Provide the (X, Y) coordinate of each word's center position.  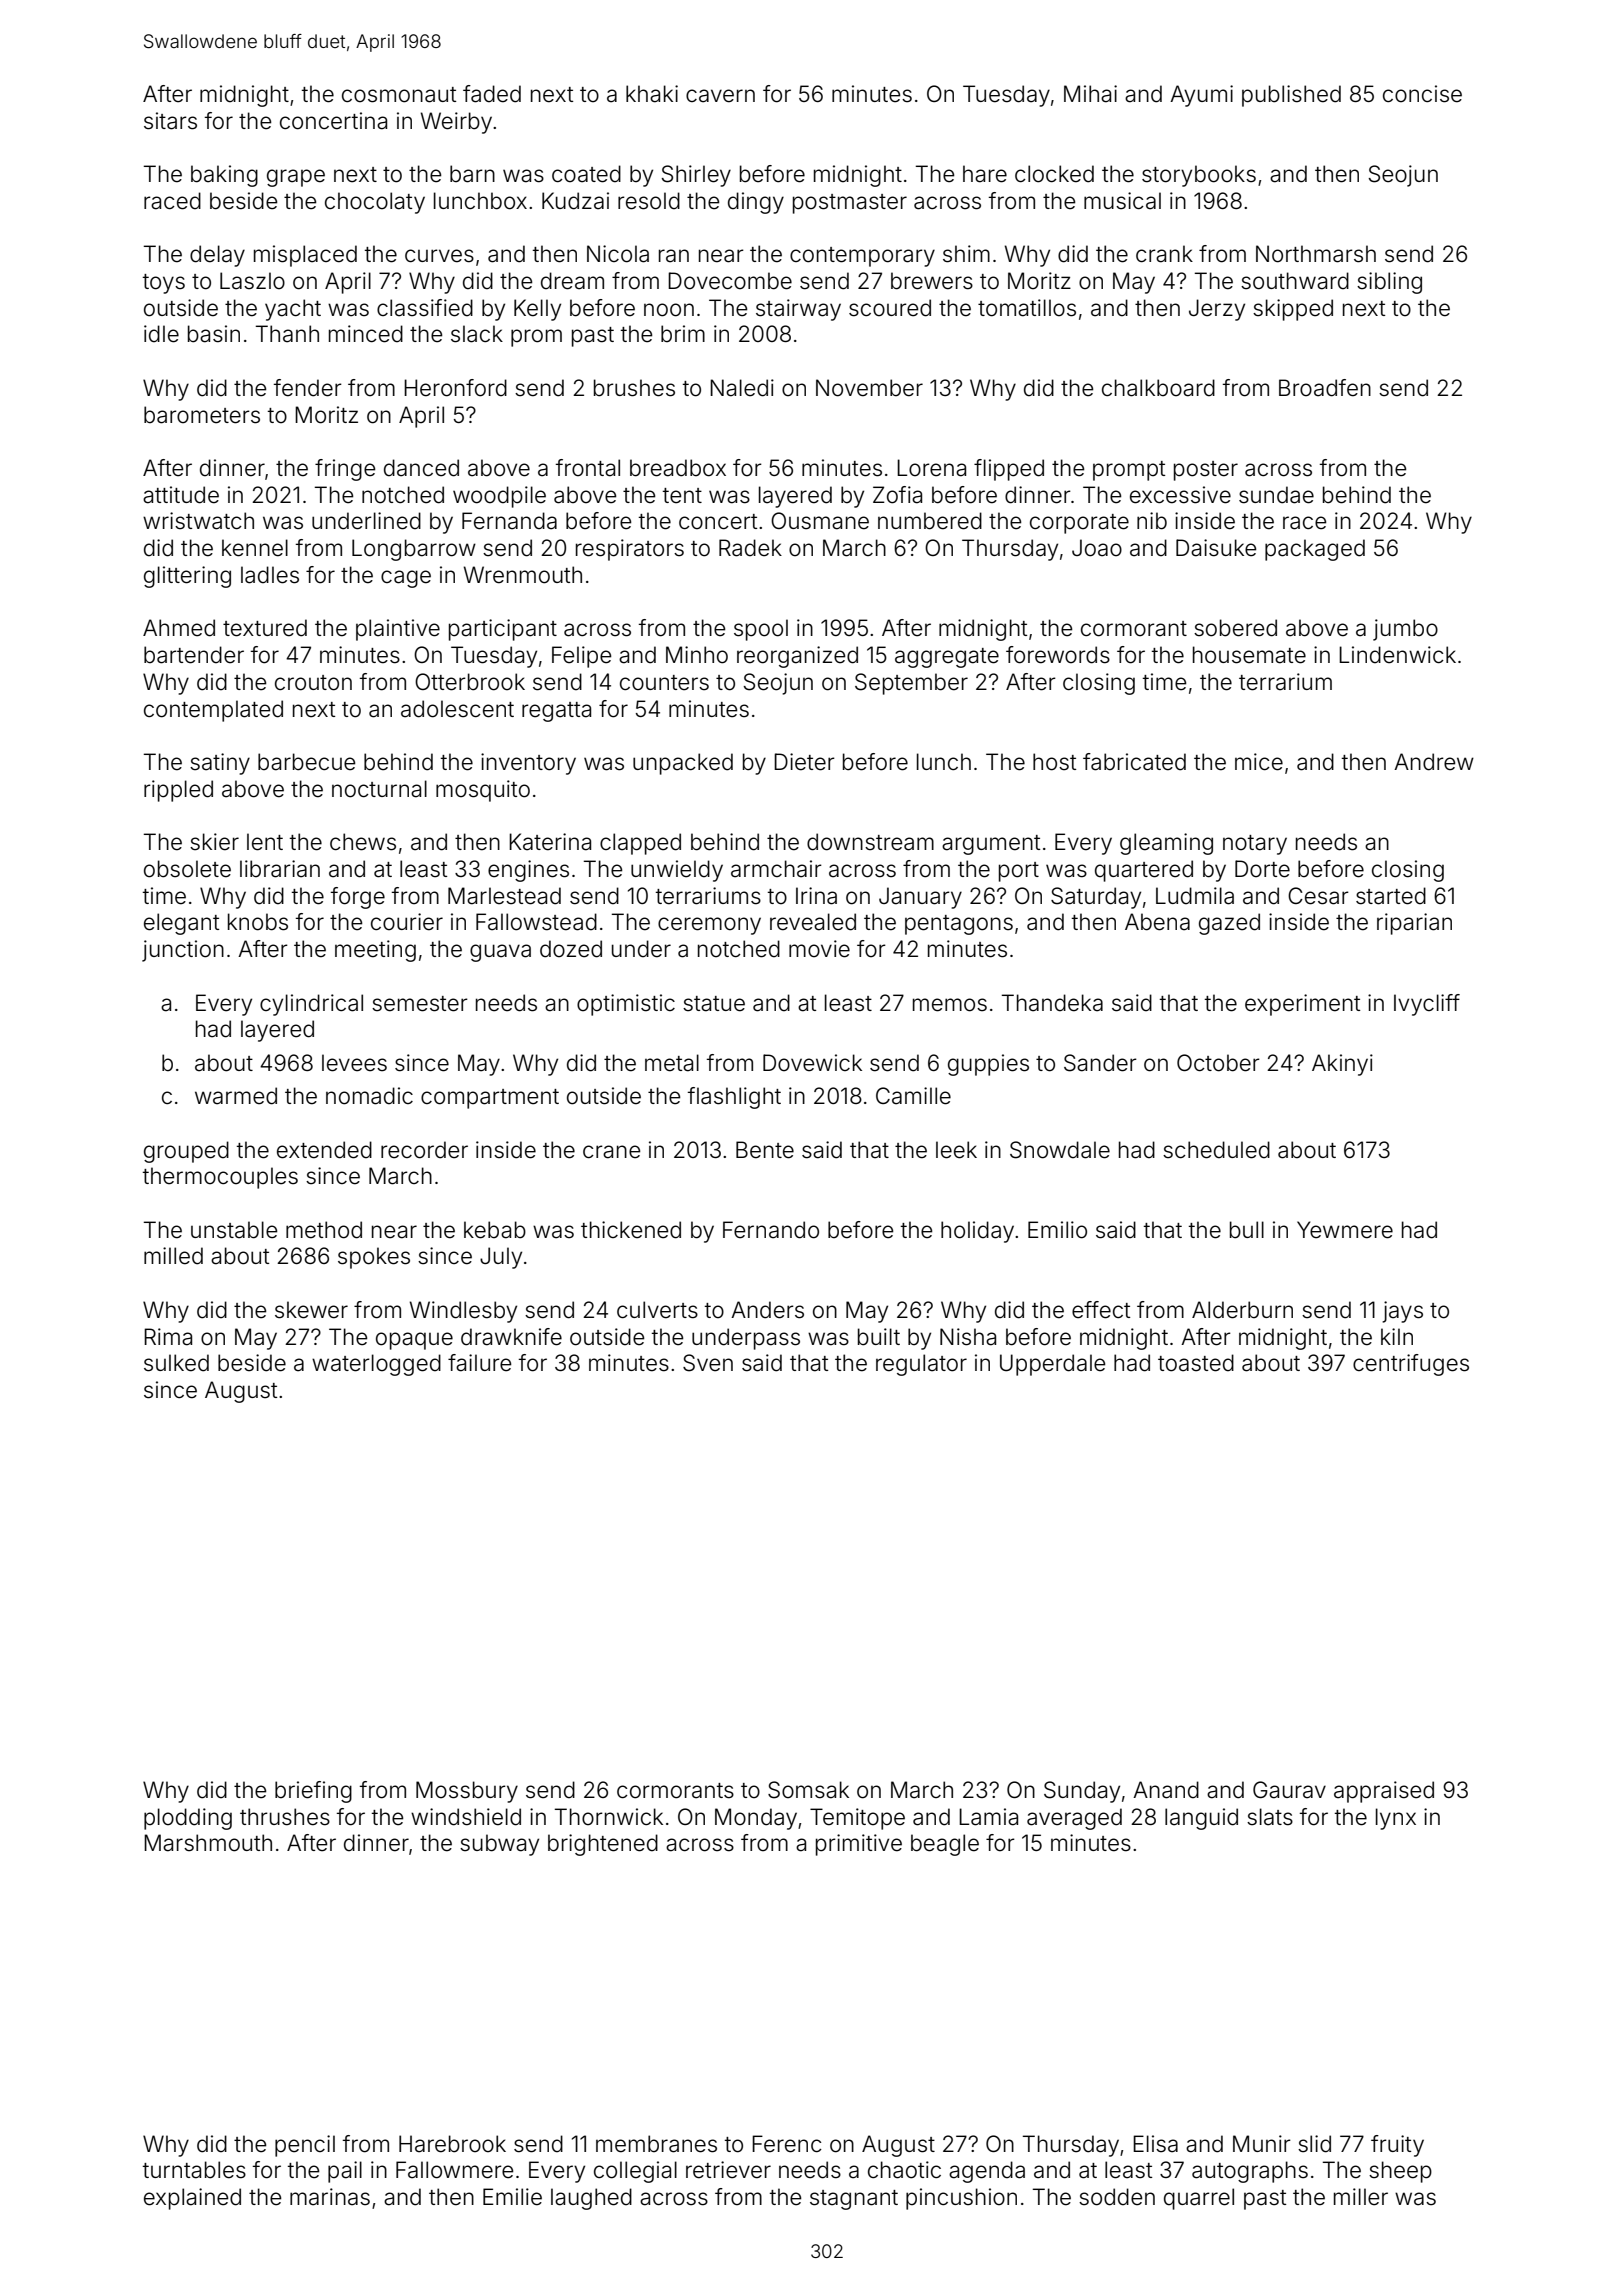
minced (366, 334)
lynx (1396, 1819)
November (869, 388)
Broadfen (1325, 388)
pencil (305, 2146)
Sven (708, 1363)
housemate (1249, 655)
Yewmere (1345, 1230)
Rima (168, 1337)
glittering (187, 577)
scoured (890, 308)
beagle (945, 1845)
